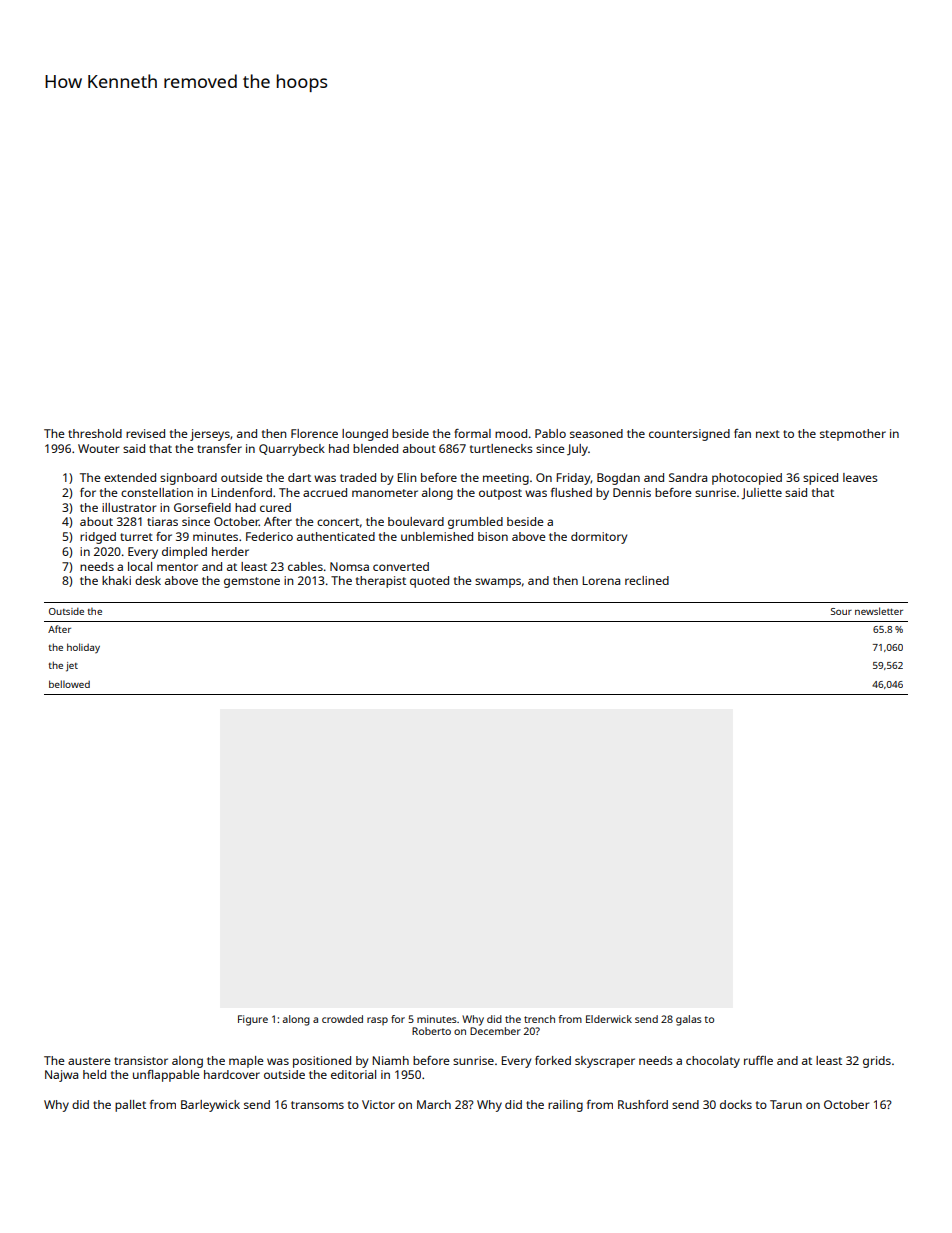  I want to click on skyscraper, so click(605, 1062).
